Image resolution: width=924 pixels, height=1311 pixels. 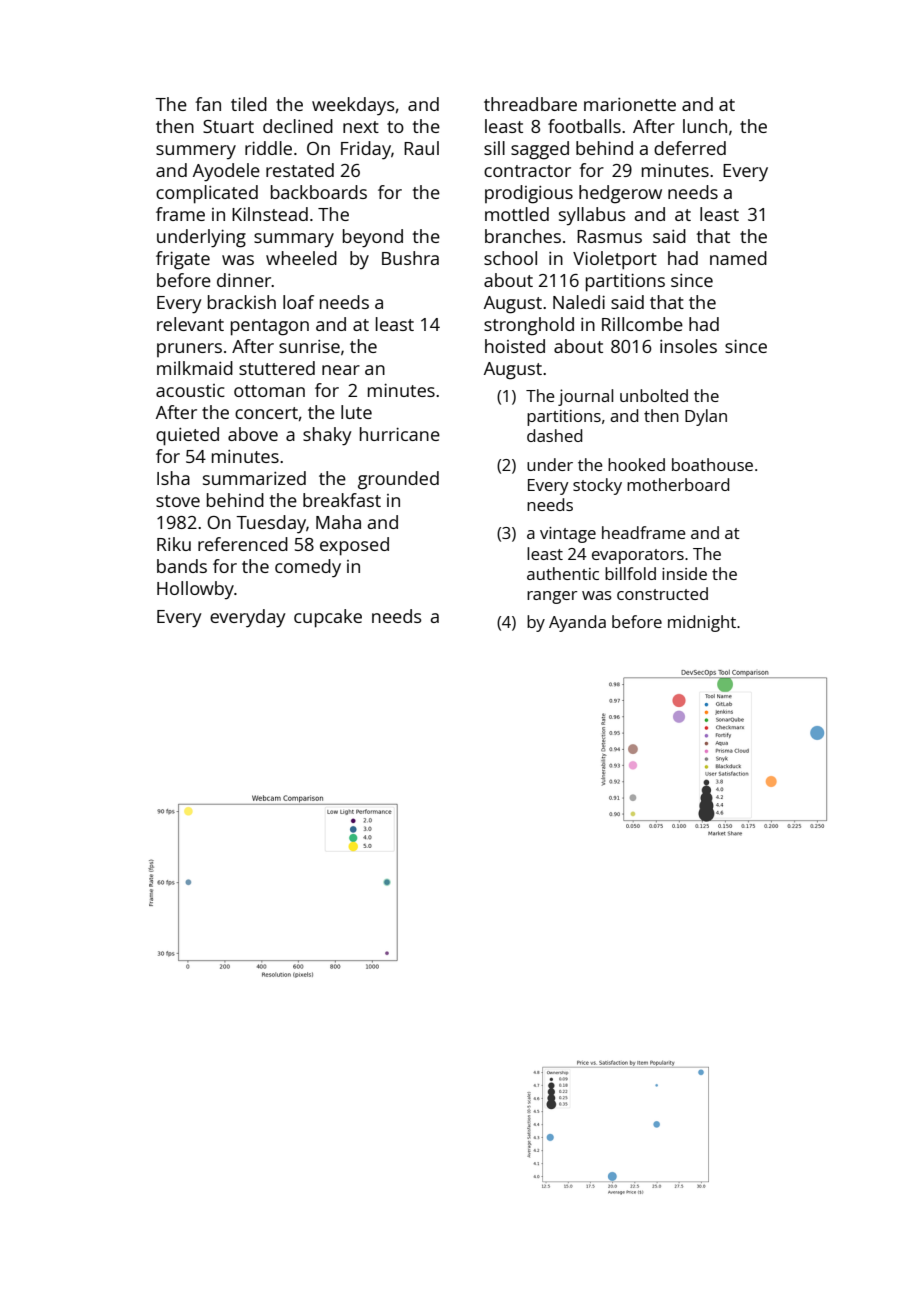 I want to click on boathouse, so click(x=712, y=464).
